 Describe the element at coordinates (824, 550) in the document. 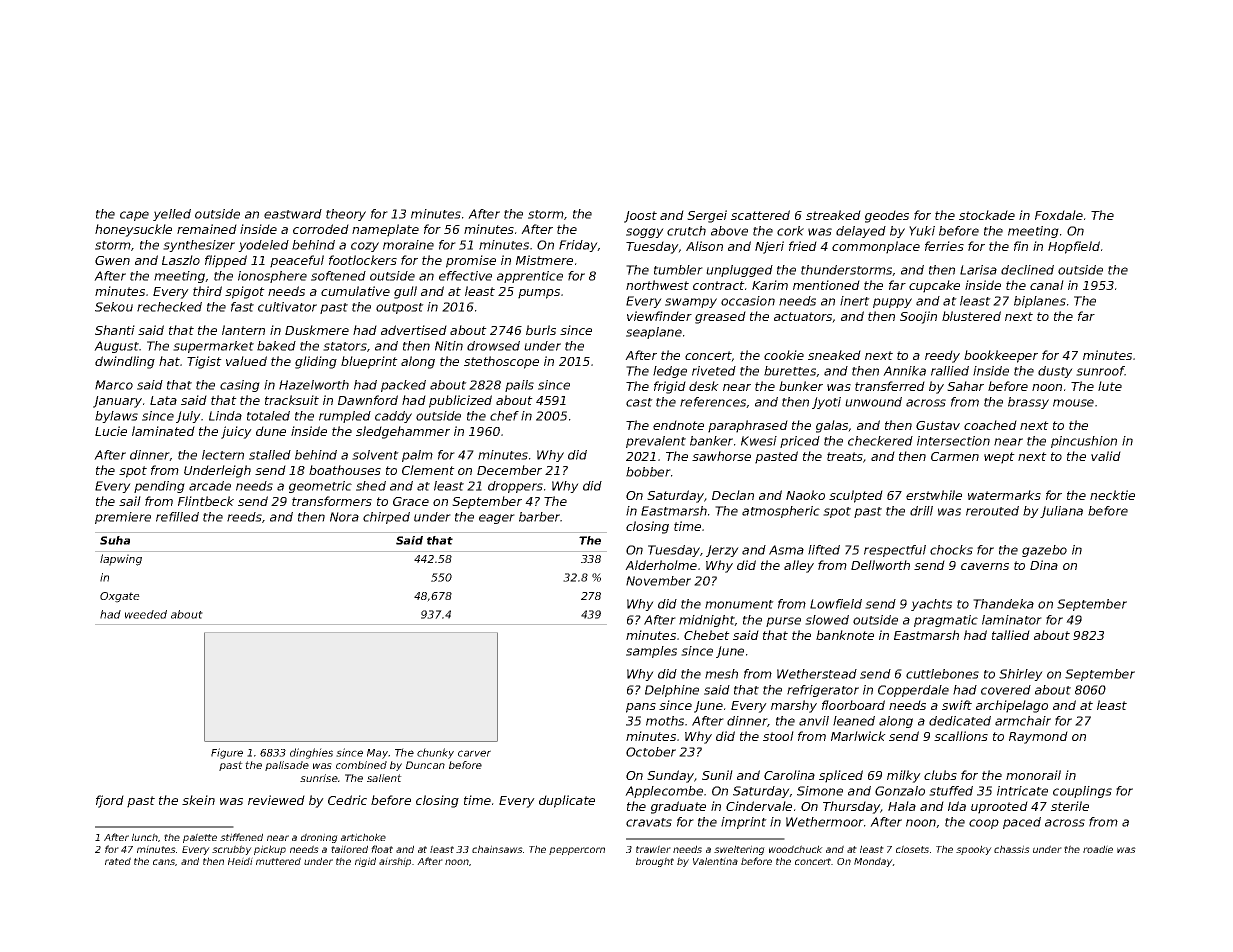

I see `lifted` at that location.
